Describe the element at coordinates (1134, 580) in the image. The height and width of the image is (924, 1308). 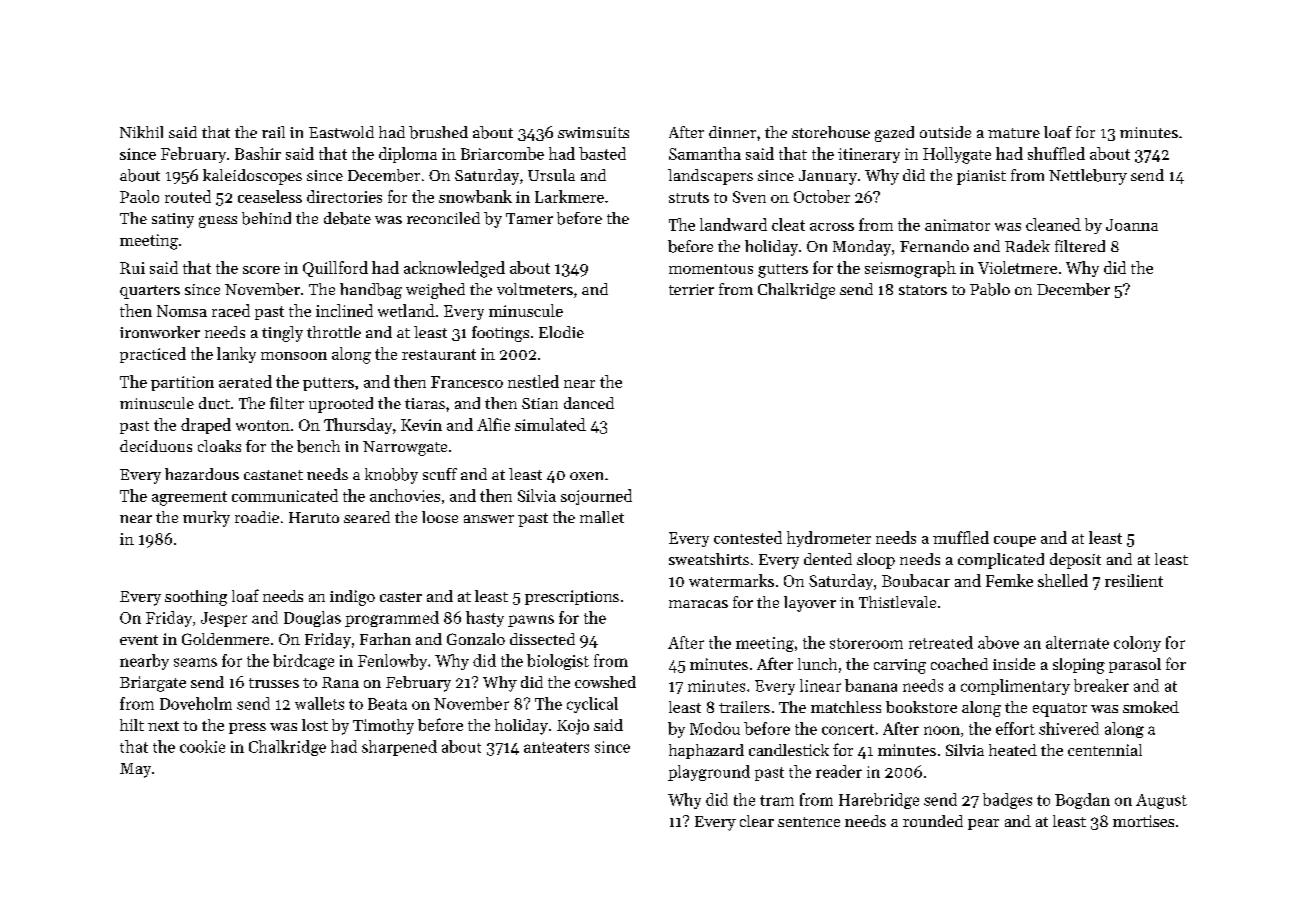
I see `resilient` at that location.
